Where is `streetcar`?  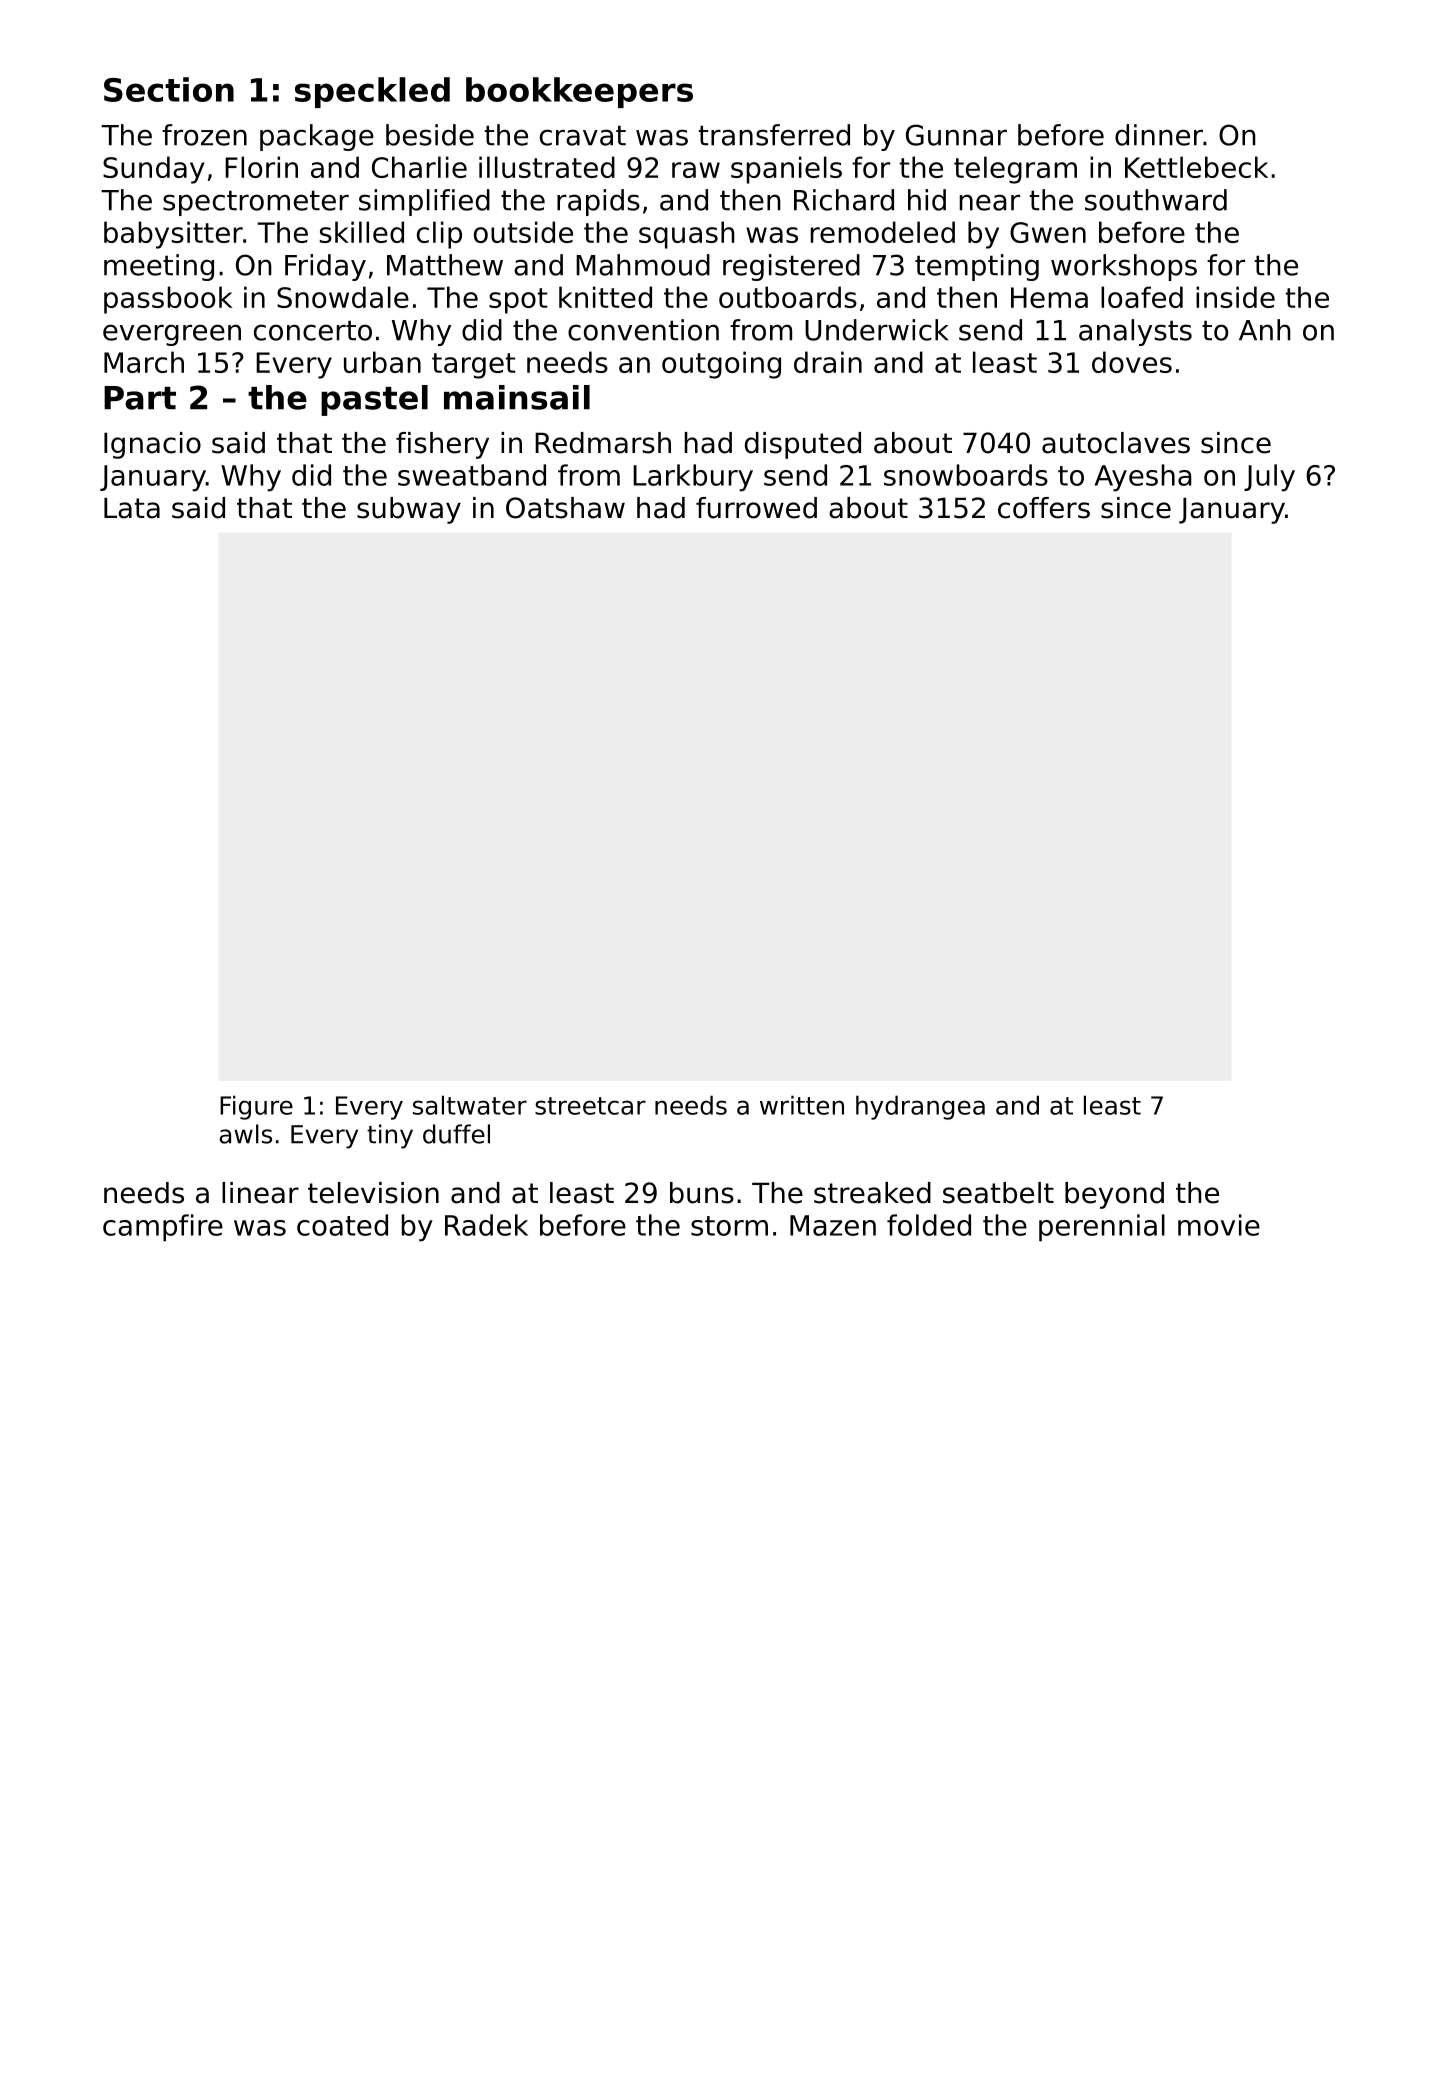
streetcar is located at coordinates (590, 1106).
